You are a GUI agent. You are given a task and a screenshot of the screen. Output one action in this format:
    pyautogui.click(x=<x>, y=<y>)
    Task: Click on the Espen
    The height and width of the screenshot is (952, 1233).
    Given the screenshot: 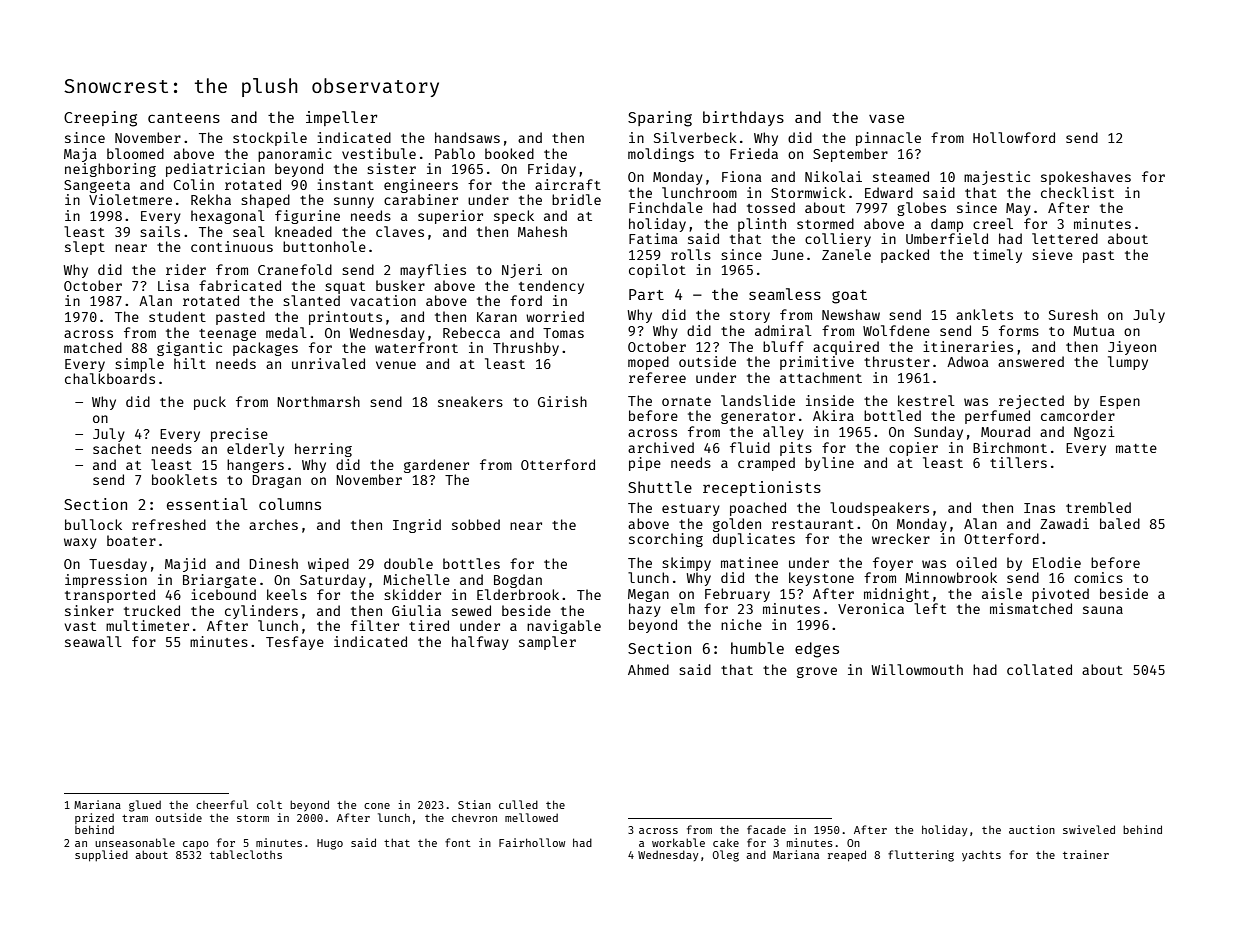 What is the action you would take?
    pyautogui.click(x=1120, y=402)
